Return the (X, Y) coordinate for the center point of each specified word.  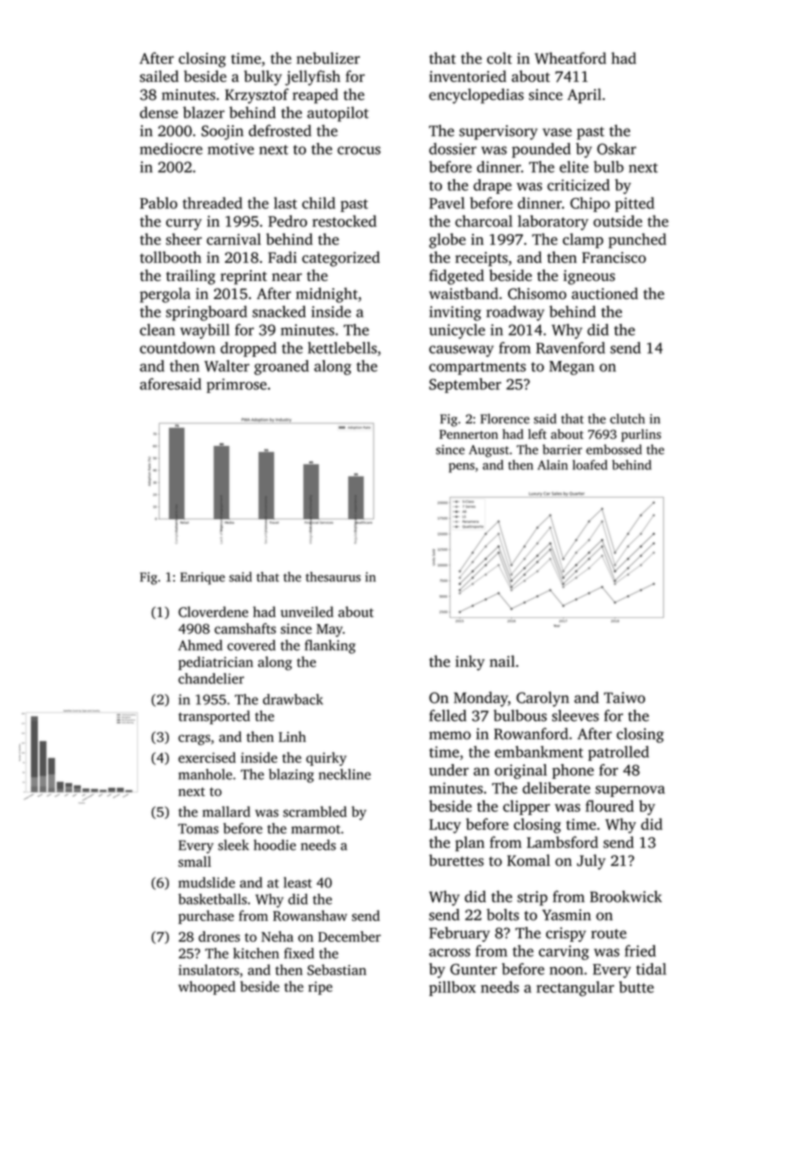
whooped (206, 988)
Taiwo (624, 698)
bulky (263, 78)
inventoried (467, 76)
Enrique (202, 578)
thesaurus (333, 577)
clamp (583, 240)
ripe (320, 988)
